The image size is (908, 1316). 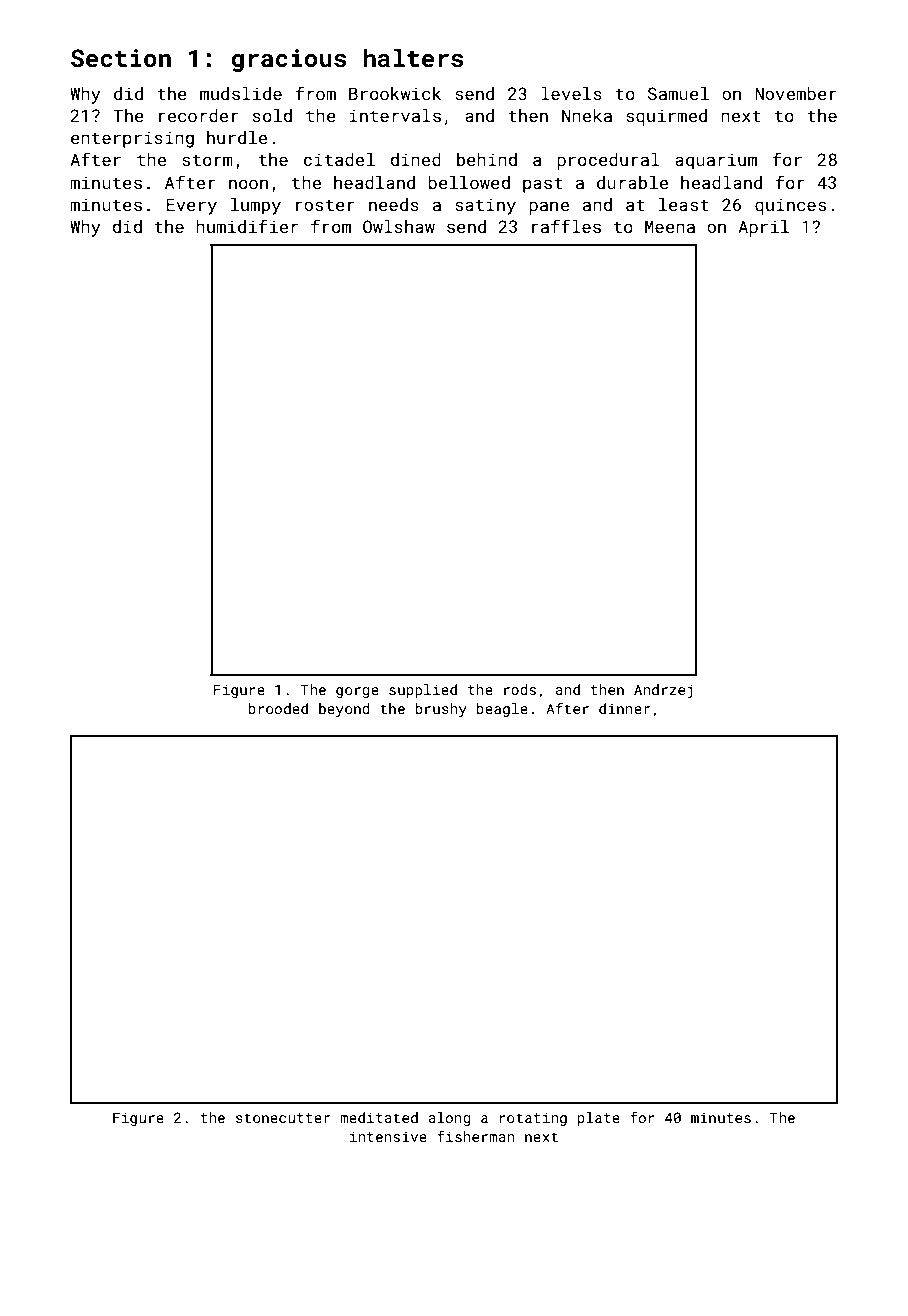 What do you see at coordinates (663, 691) in the screenshot?
I see `Andrzej` at bounding box center [663, 691].
